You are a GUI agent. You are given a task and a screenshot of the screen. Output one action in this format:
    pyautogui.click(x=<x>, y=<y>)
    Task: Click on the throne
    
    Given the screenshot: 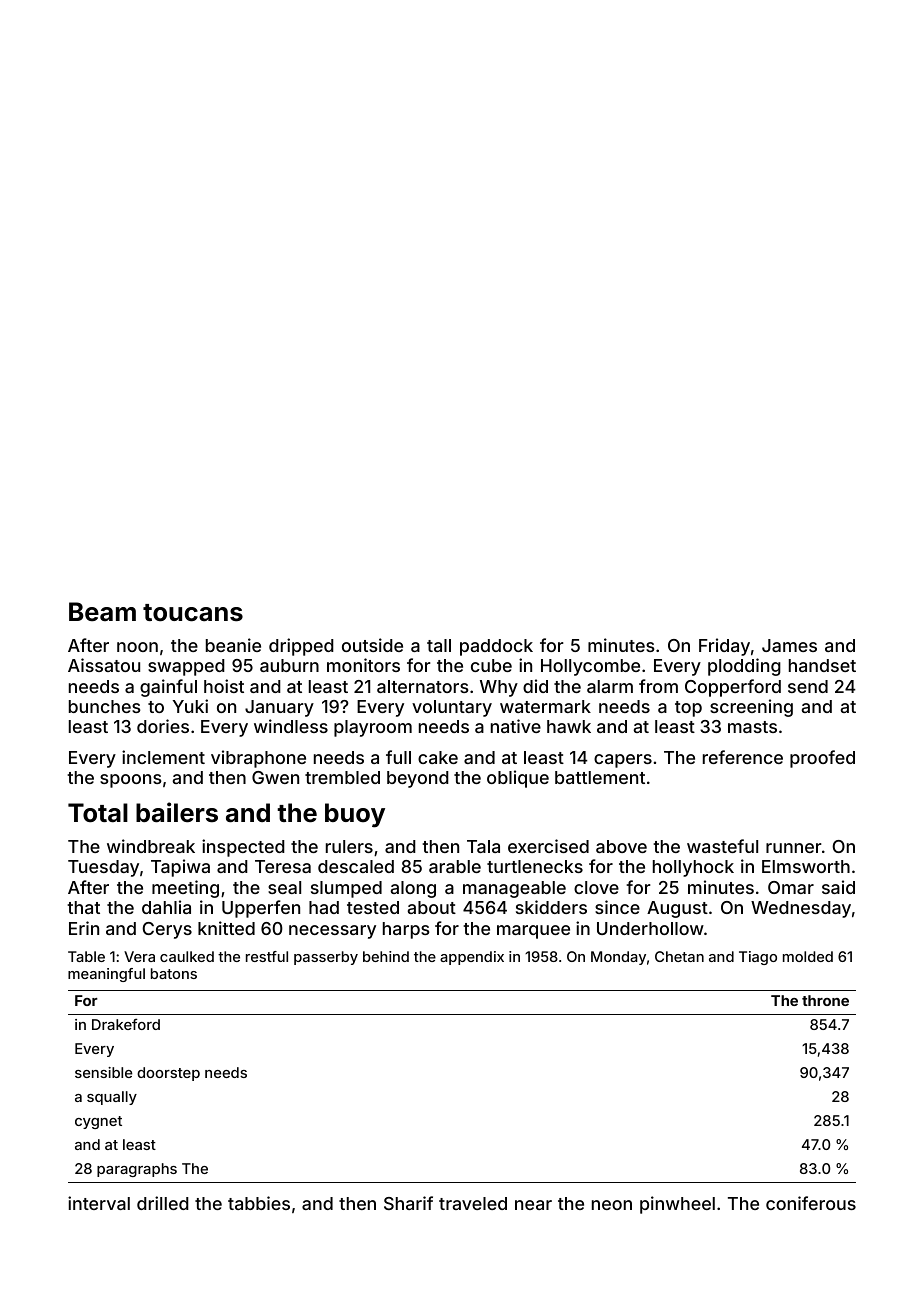 What is the action you would take?
    pyautogui.click(x=825, y=1000)
